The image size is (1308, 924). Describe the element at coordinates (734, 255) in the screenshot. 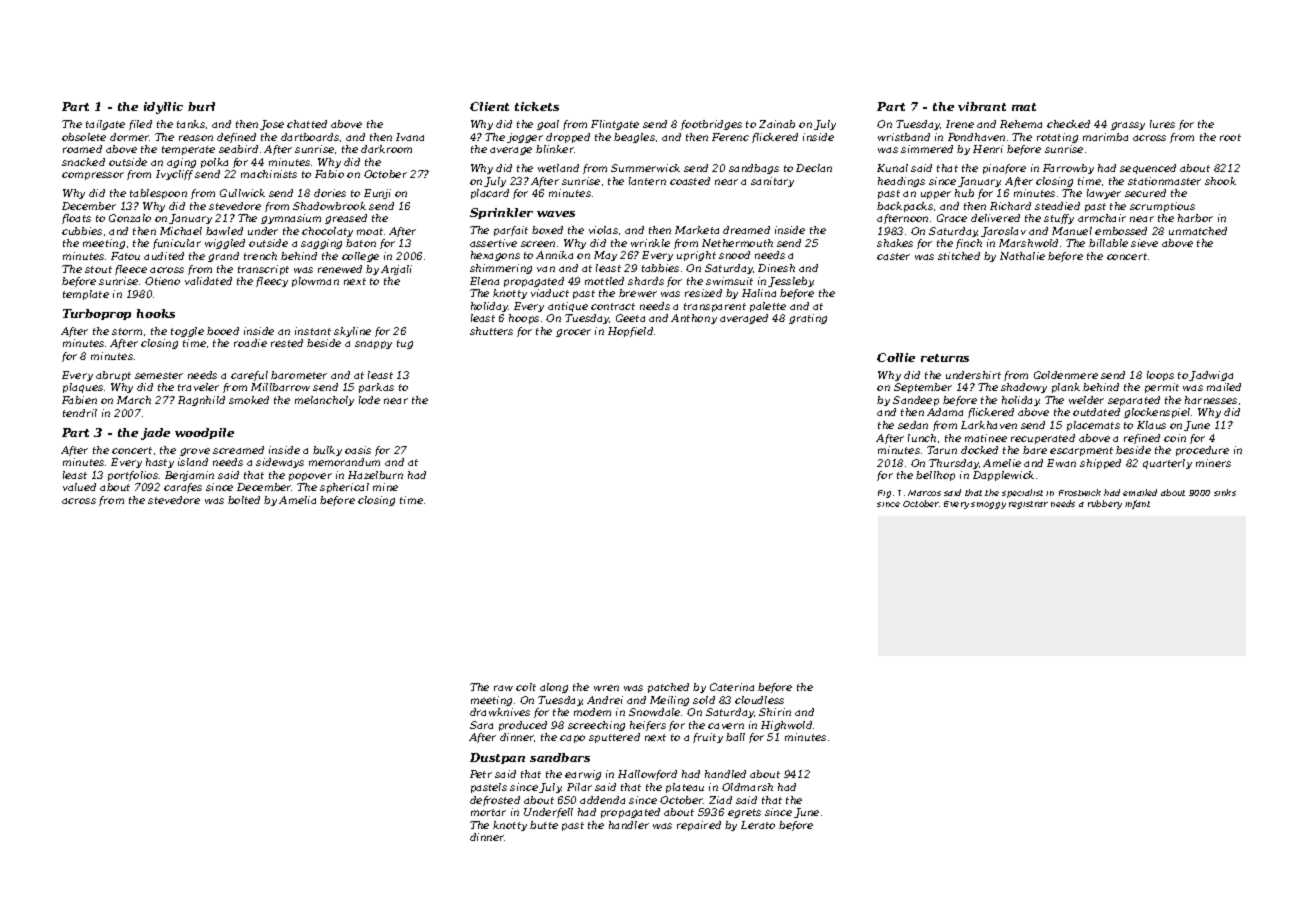

I see `snood` at that location.
